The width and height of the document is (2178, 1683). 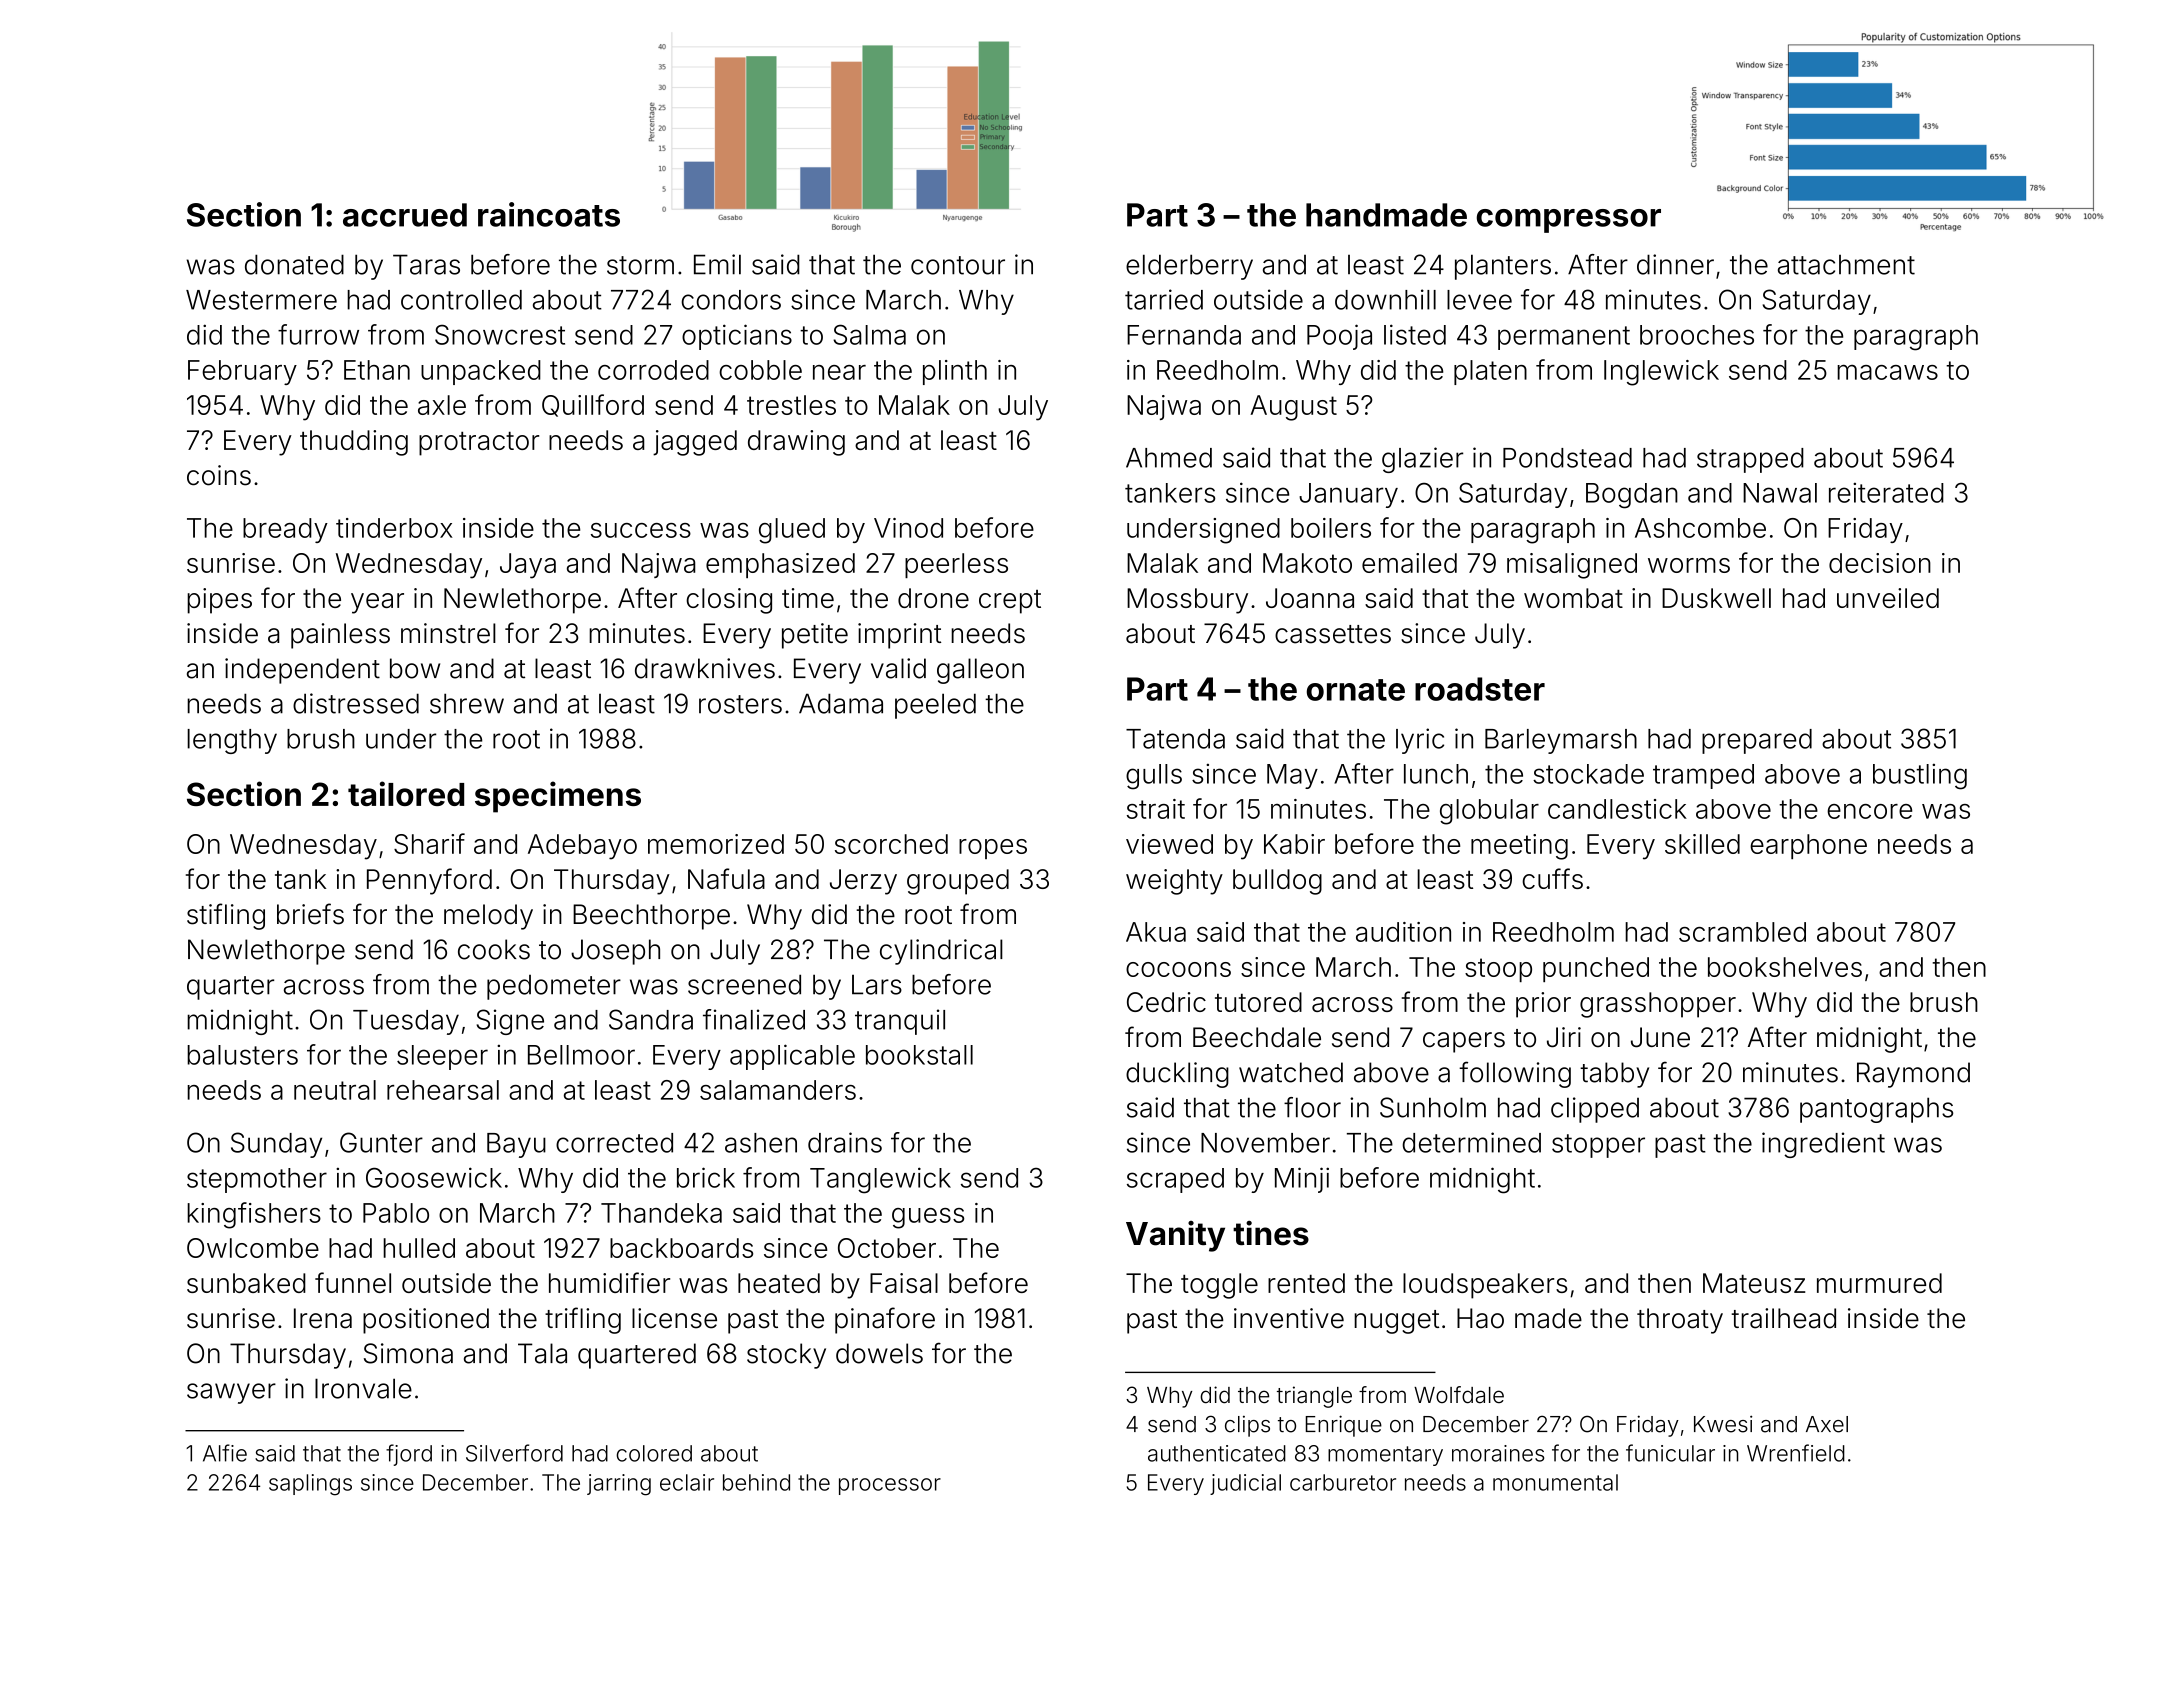 I want to click on compressor, so click(x=1569, y=221).
